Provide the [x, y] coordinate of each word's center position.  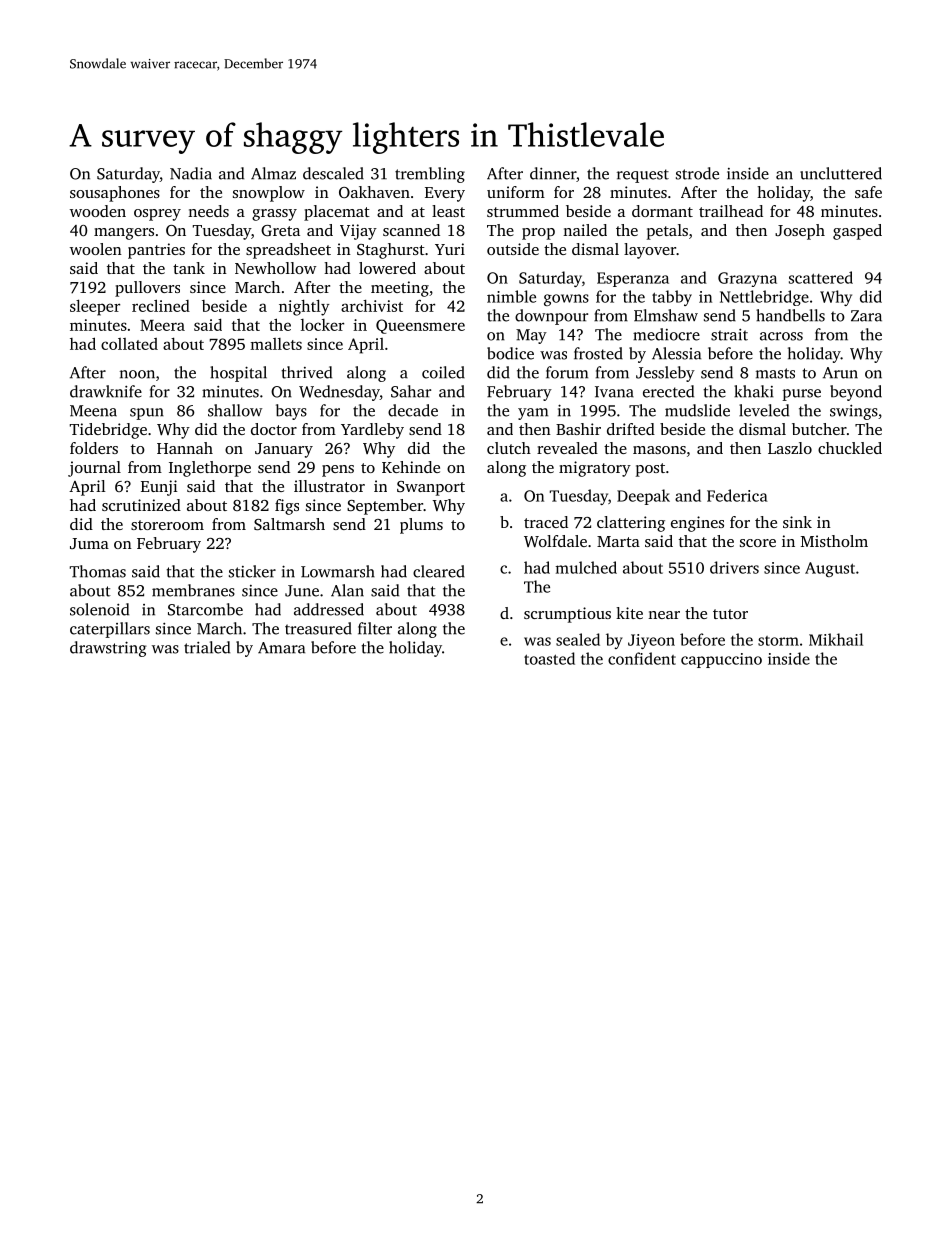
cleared [439, 571]
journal [94, 469]
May [531, 336]
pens [338, 471]
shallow [235, 410]
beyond [856, 393]
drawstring [108, 649]
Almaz [273, 173]
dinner [553, 173]
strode [697, 173]
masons [659, 450]
